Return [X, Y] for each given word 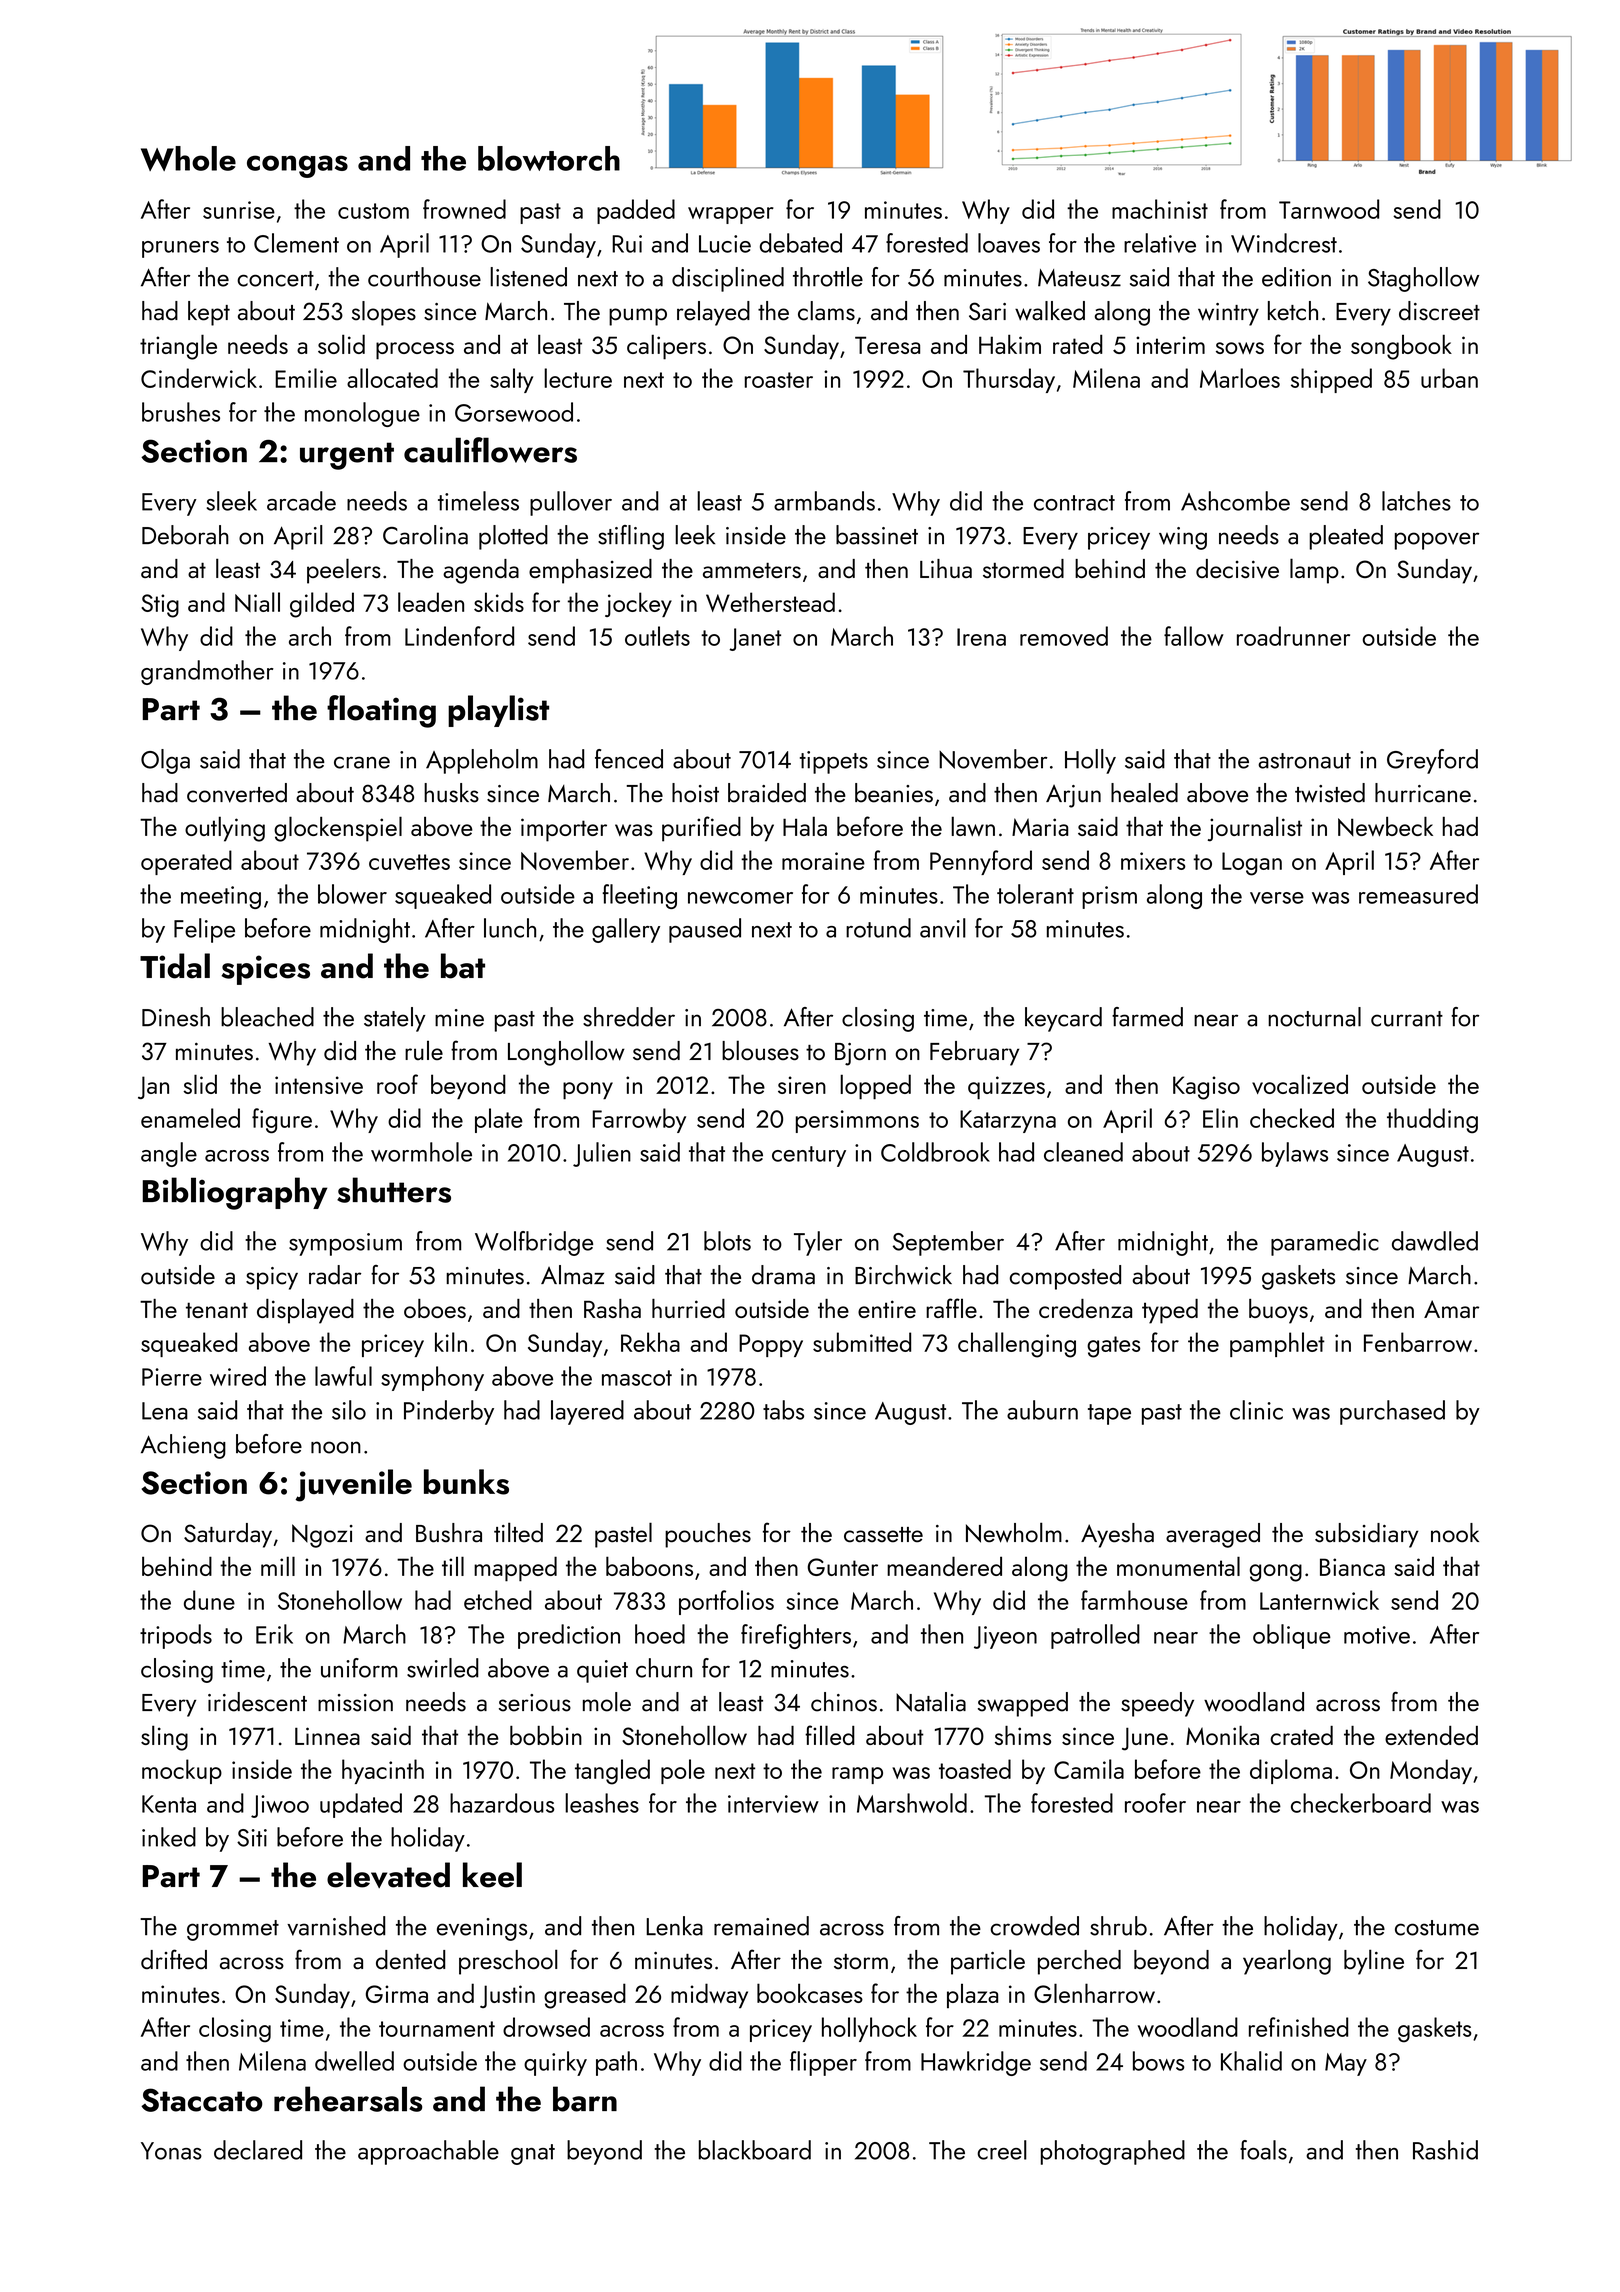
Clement [296, 243]
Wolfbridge [534, 1243]
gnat [533, 2154]
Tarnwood [1329, 209]
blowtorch [549, 158]
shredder [629, 1017]
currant [1407, 1019]
